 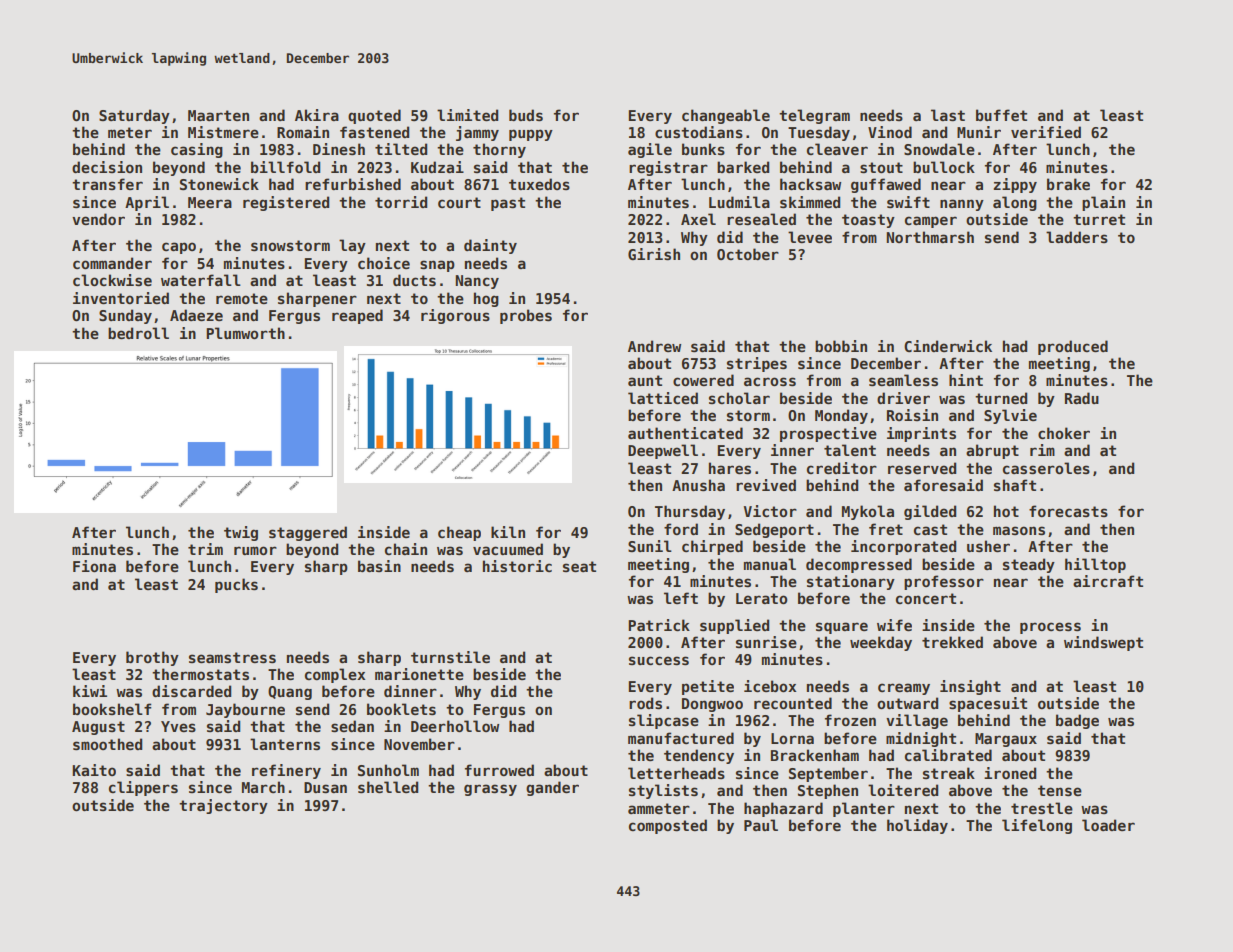 What do you see at coordinates (1050, 628) in the document?
I see `process` at bounding box center [1050, 628].
